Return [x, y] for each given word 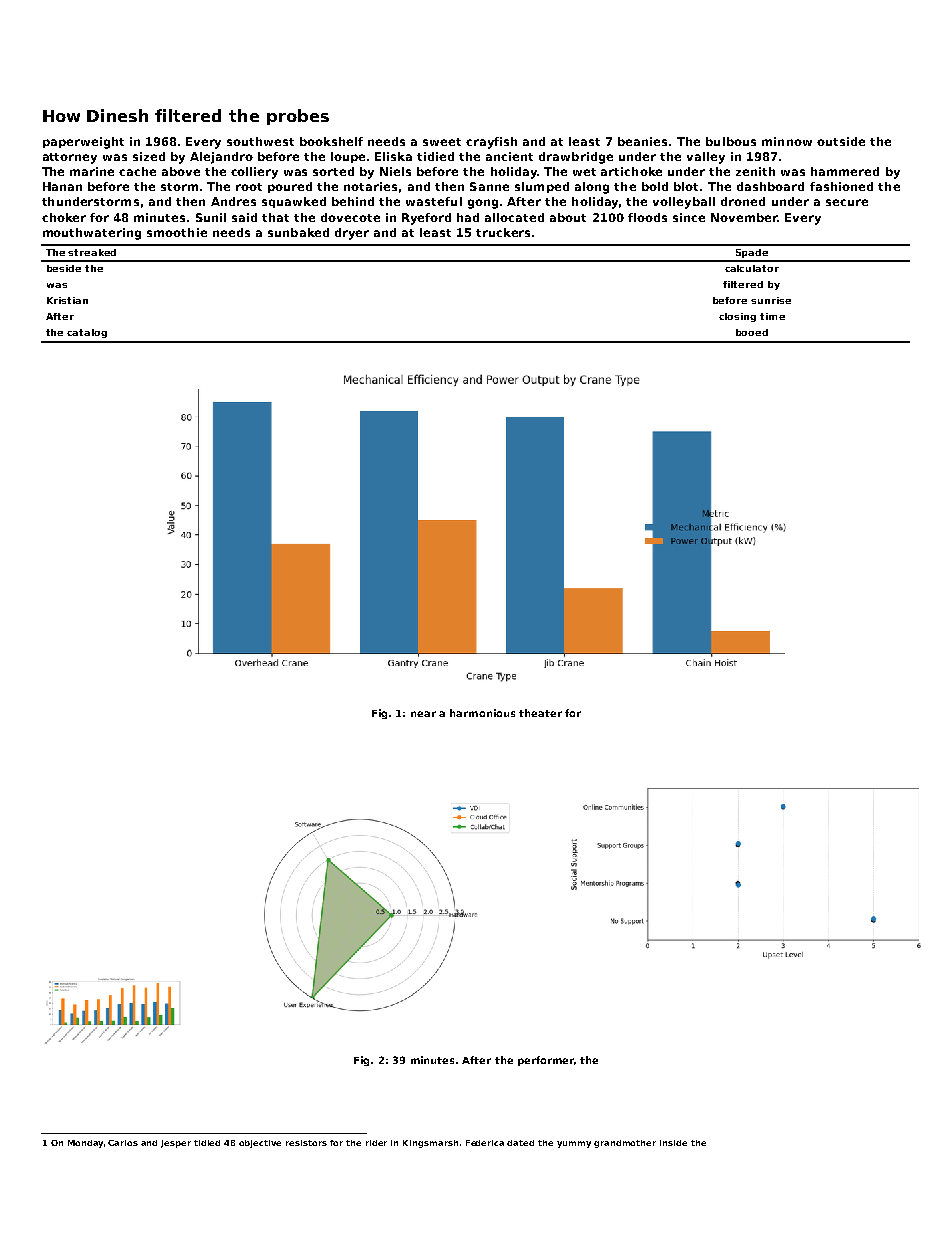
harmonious [482, 713]
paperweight [83, 143]
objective [260, 1144]
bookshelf [331, 141]
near [423, 714]
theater [540, 713]
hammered [845, 171]
